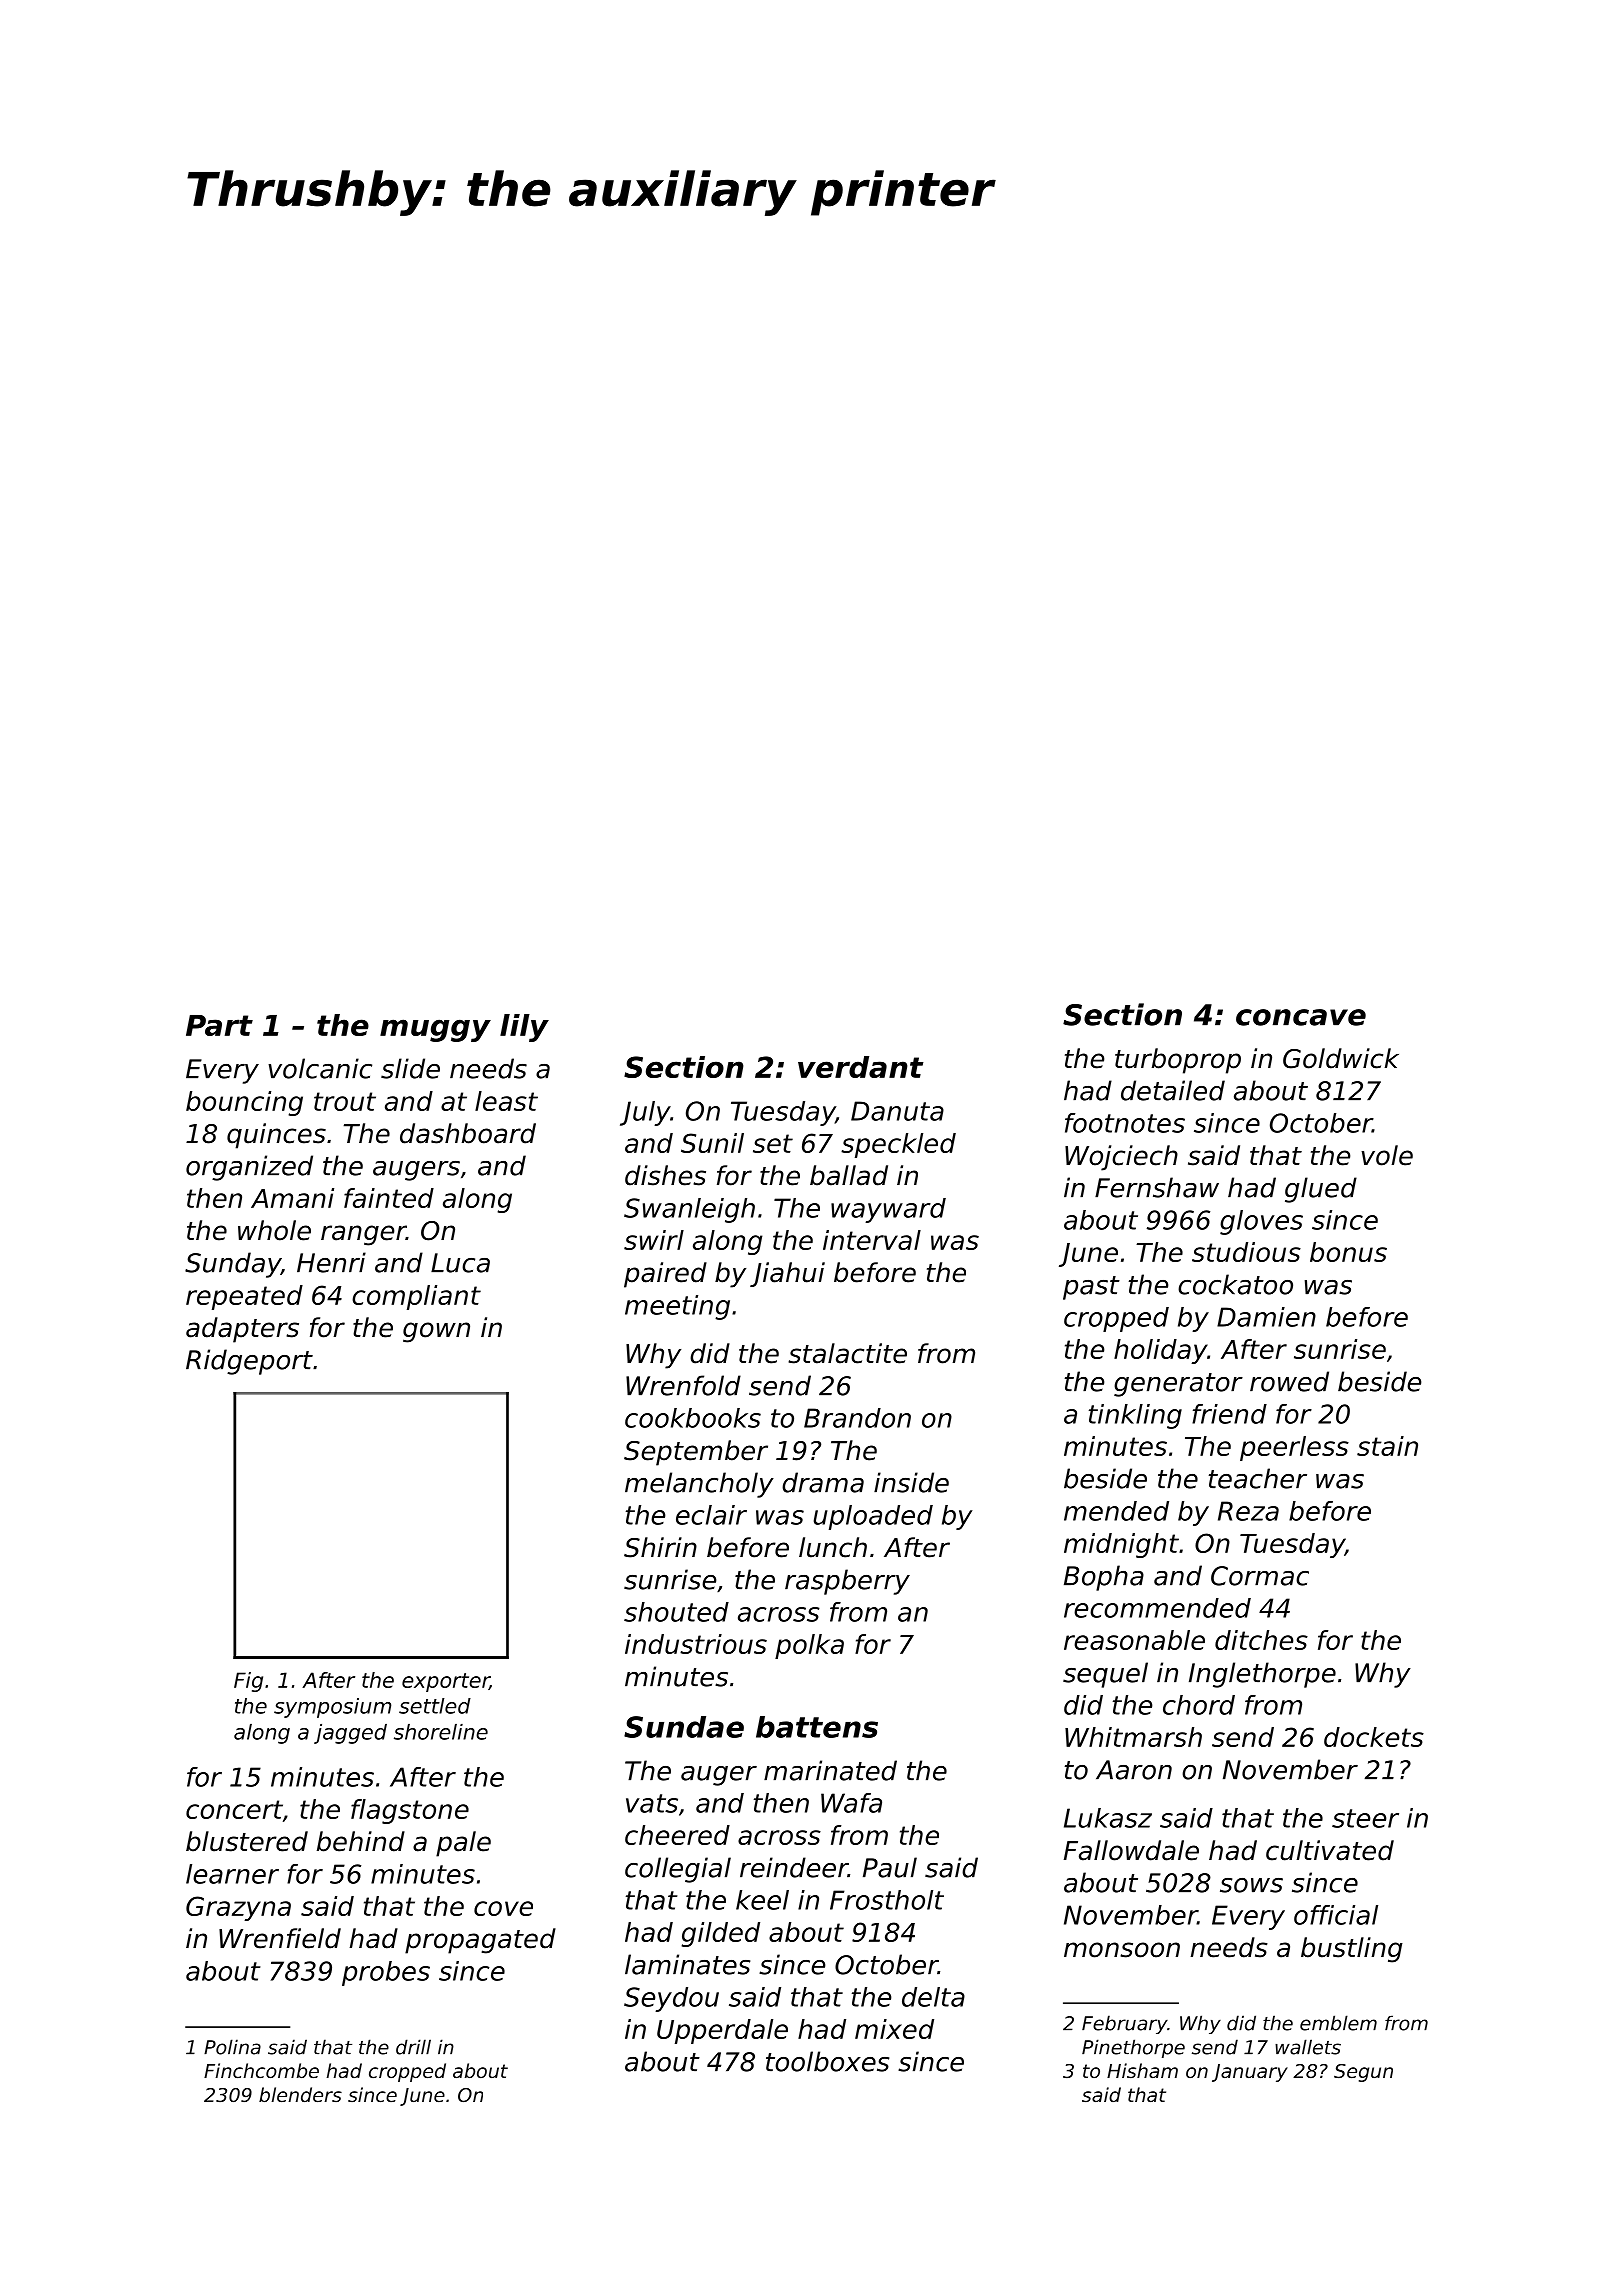 The width and height of the page is (1620, 2292). I want to click on Ridgeport, so click(249, 1362).
